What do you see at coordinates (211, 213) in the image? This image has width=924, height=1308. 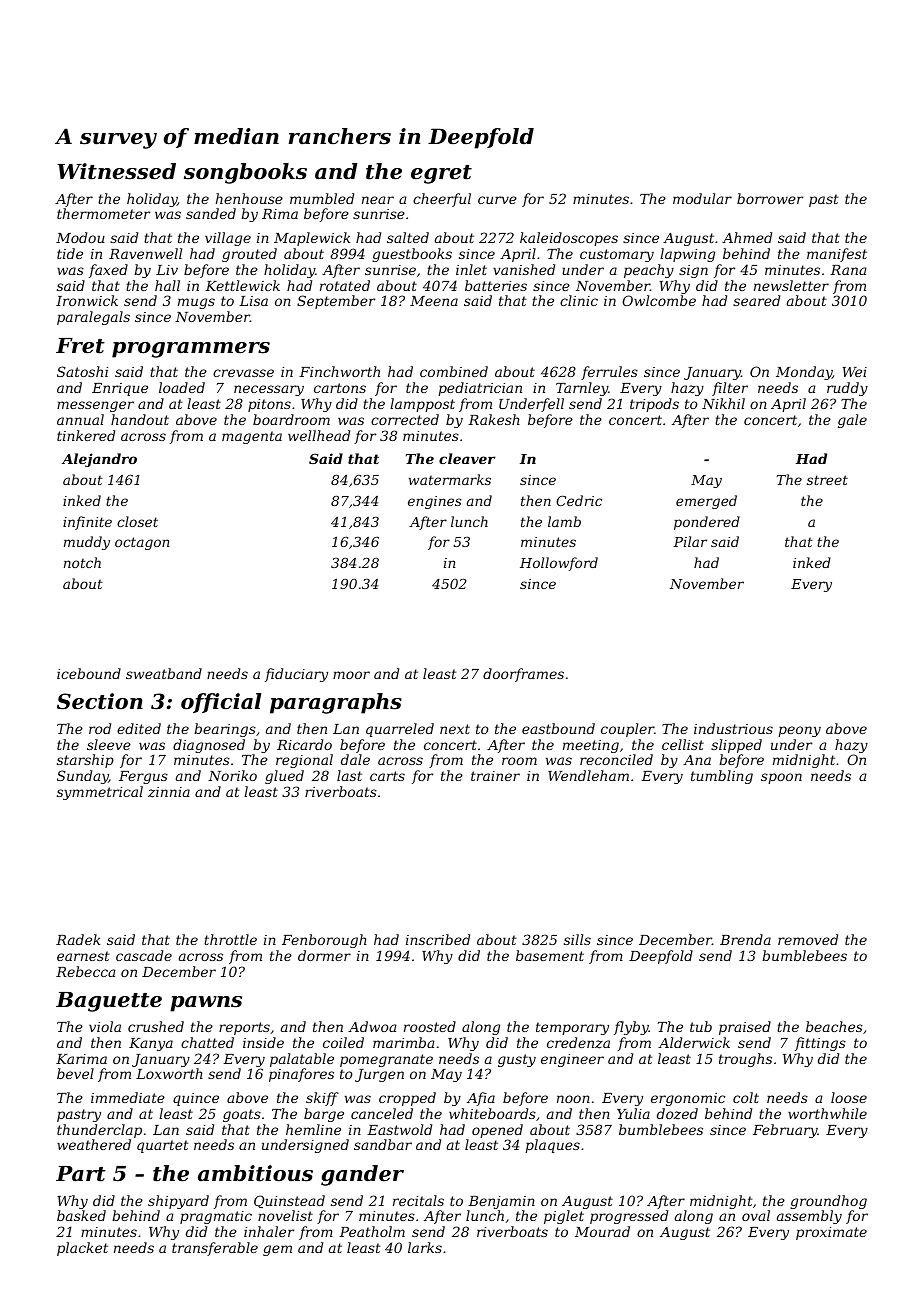 I see `sanded` at bounding box center [211, 213].
